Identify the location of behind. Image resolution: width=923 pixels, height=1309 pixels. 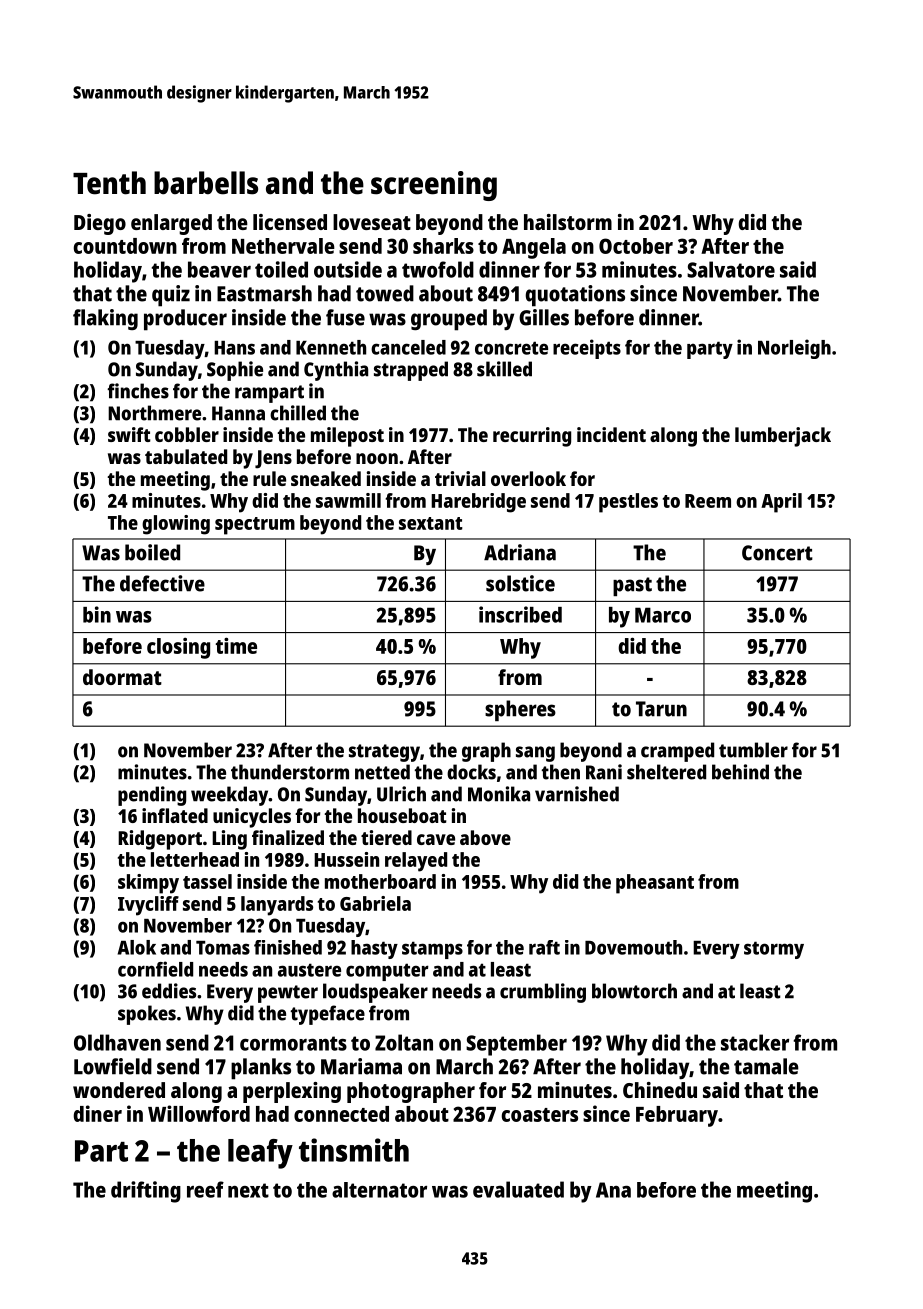
(740, 772).
